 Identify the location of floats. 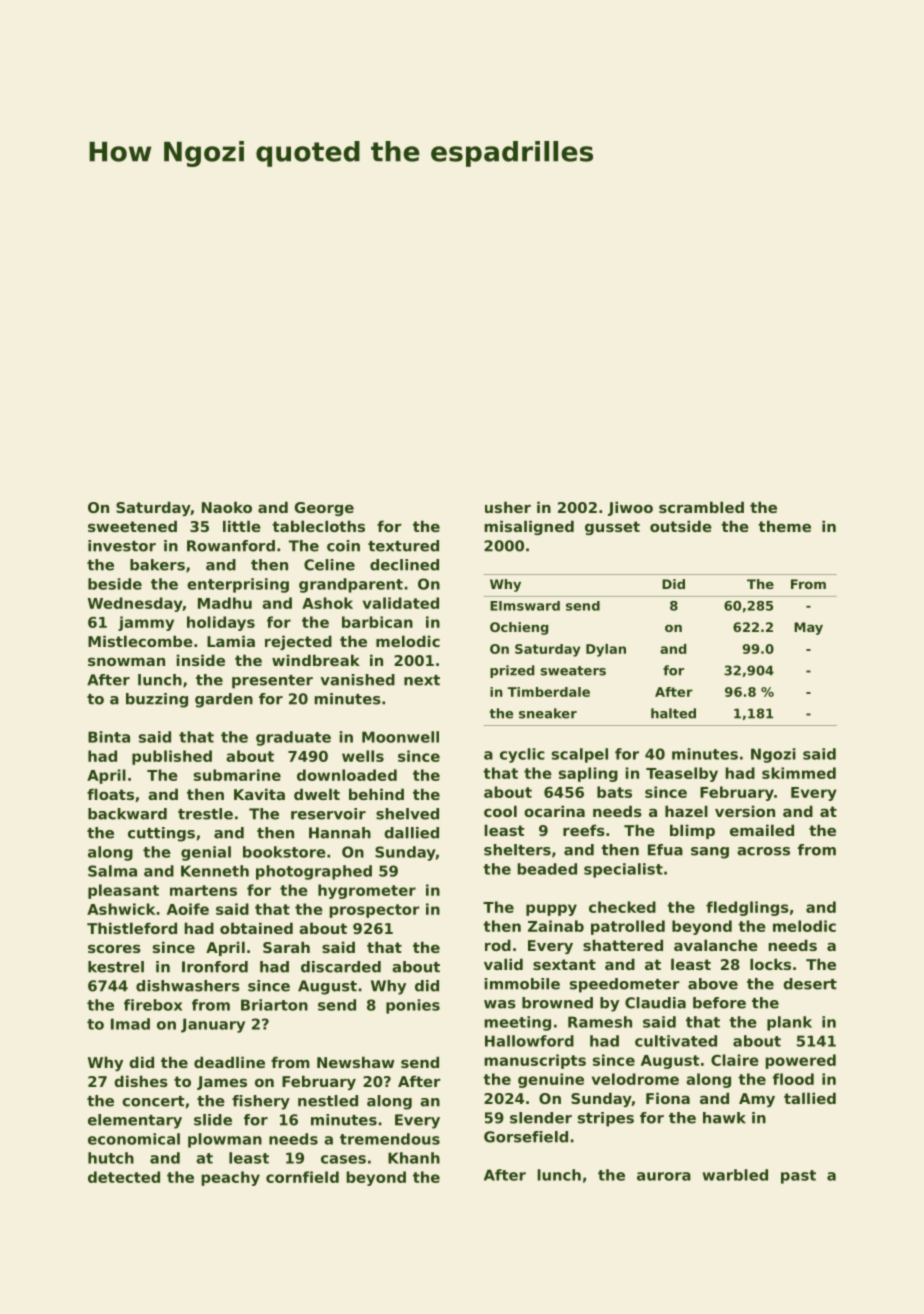
(110, 794).
